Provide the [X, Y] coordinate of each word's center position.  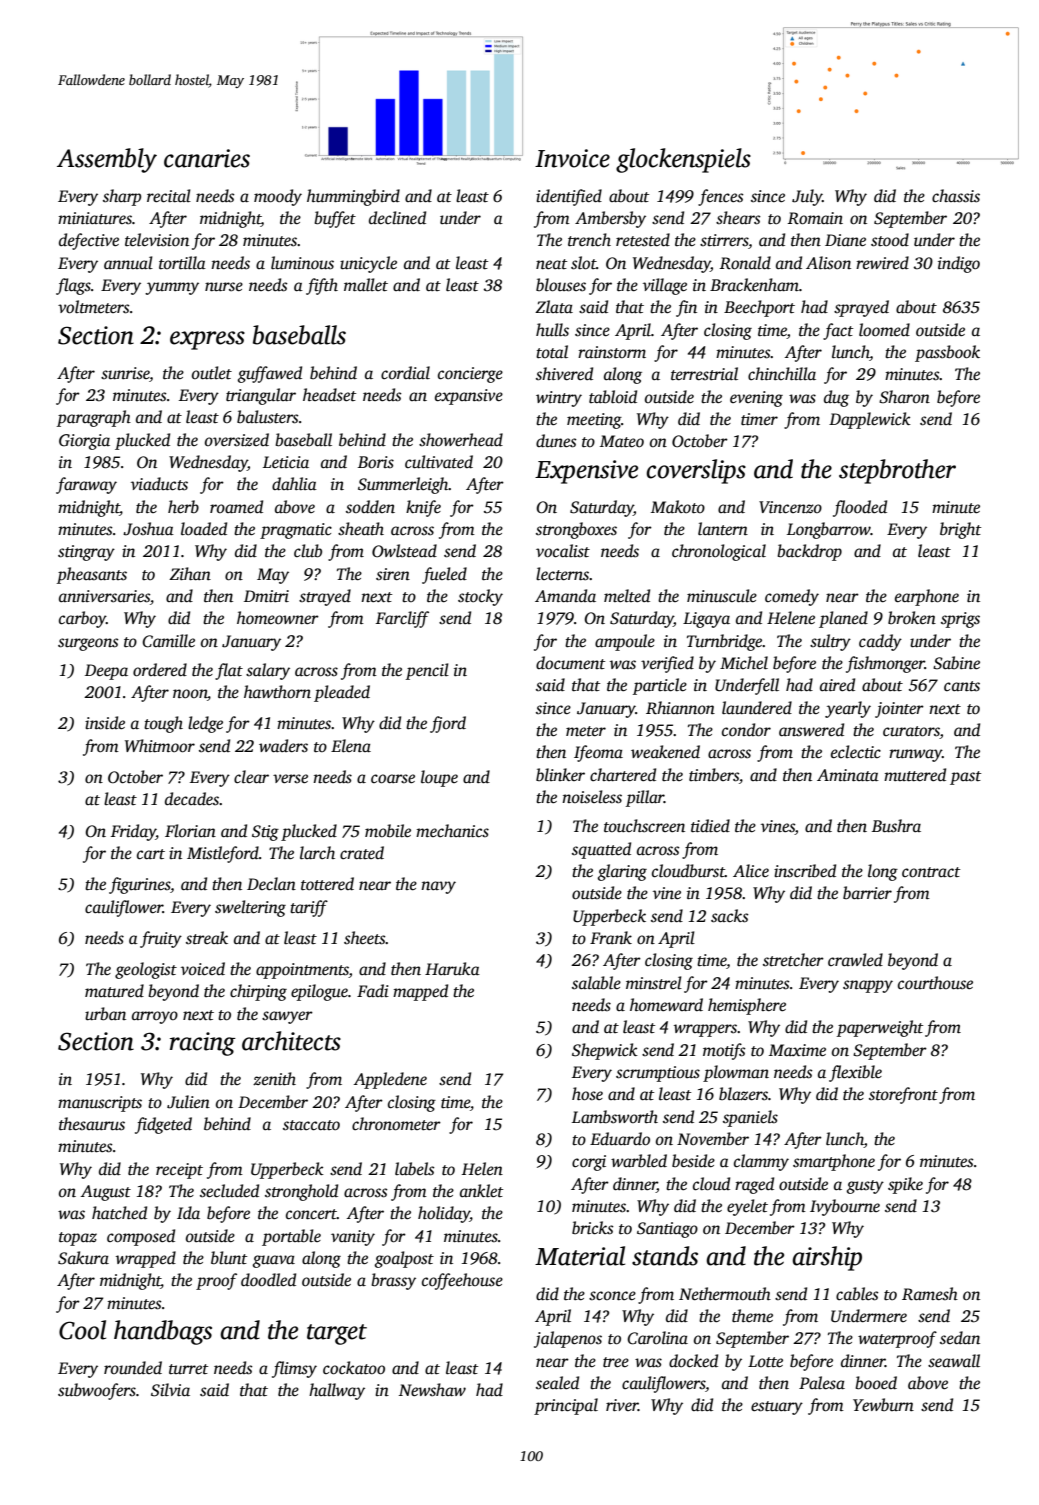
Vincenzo [790, 507]
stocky [480, 597]
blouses [561, 285]
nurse [224, 287]
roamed [236, 506]
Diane [845, 240]
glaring [622, 872]
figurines [139, 885]
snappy [868, 986]
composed [141, 1237]
